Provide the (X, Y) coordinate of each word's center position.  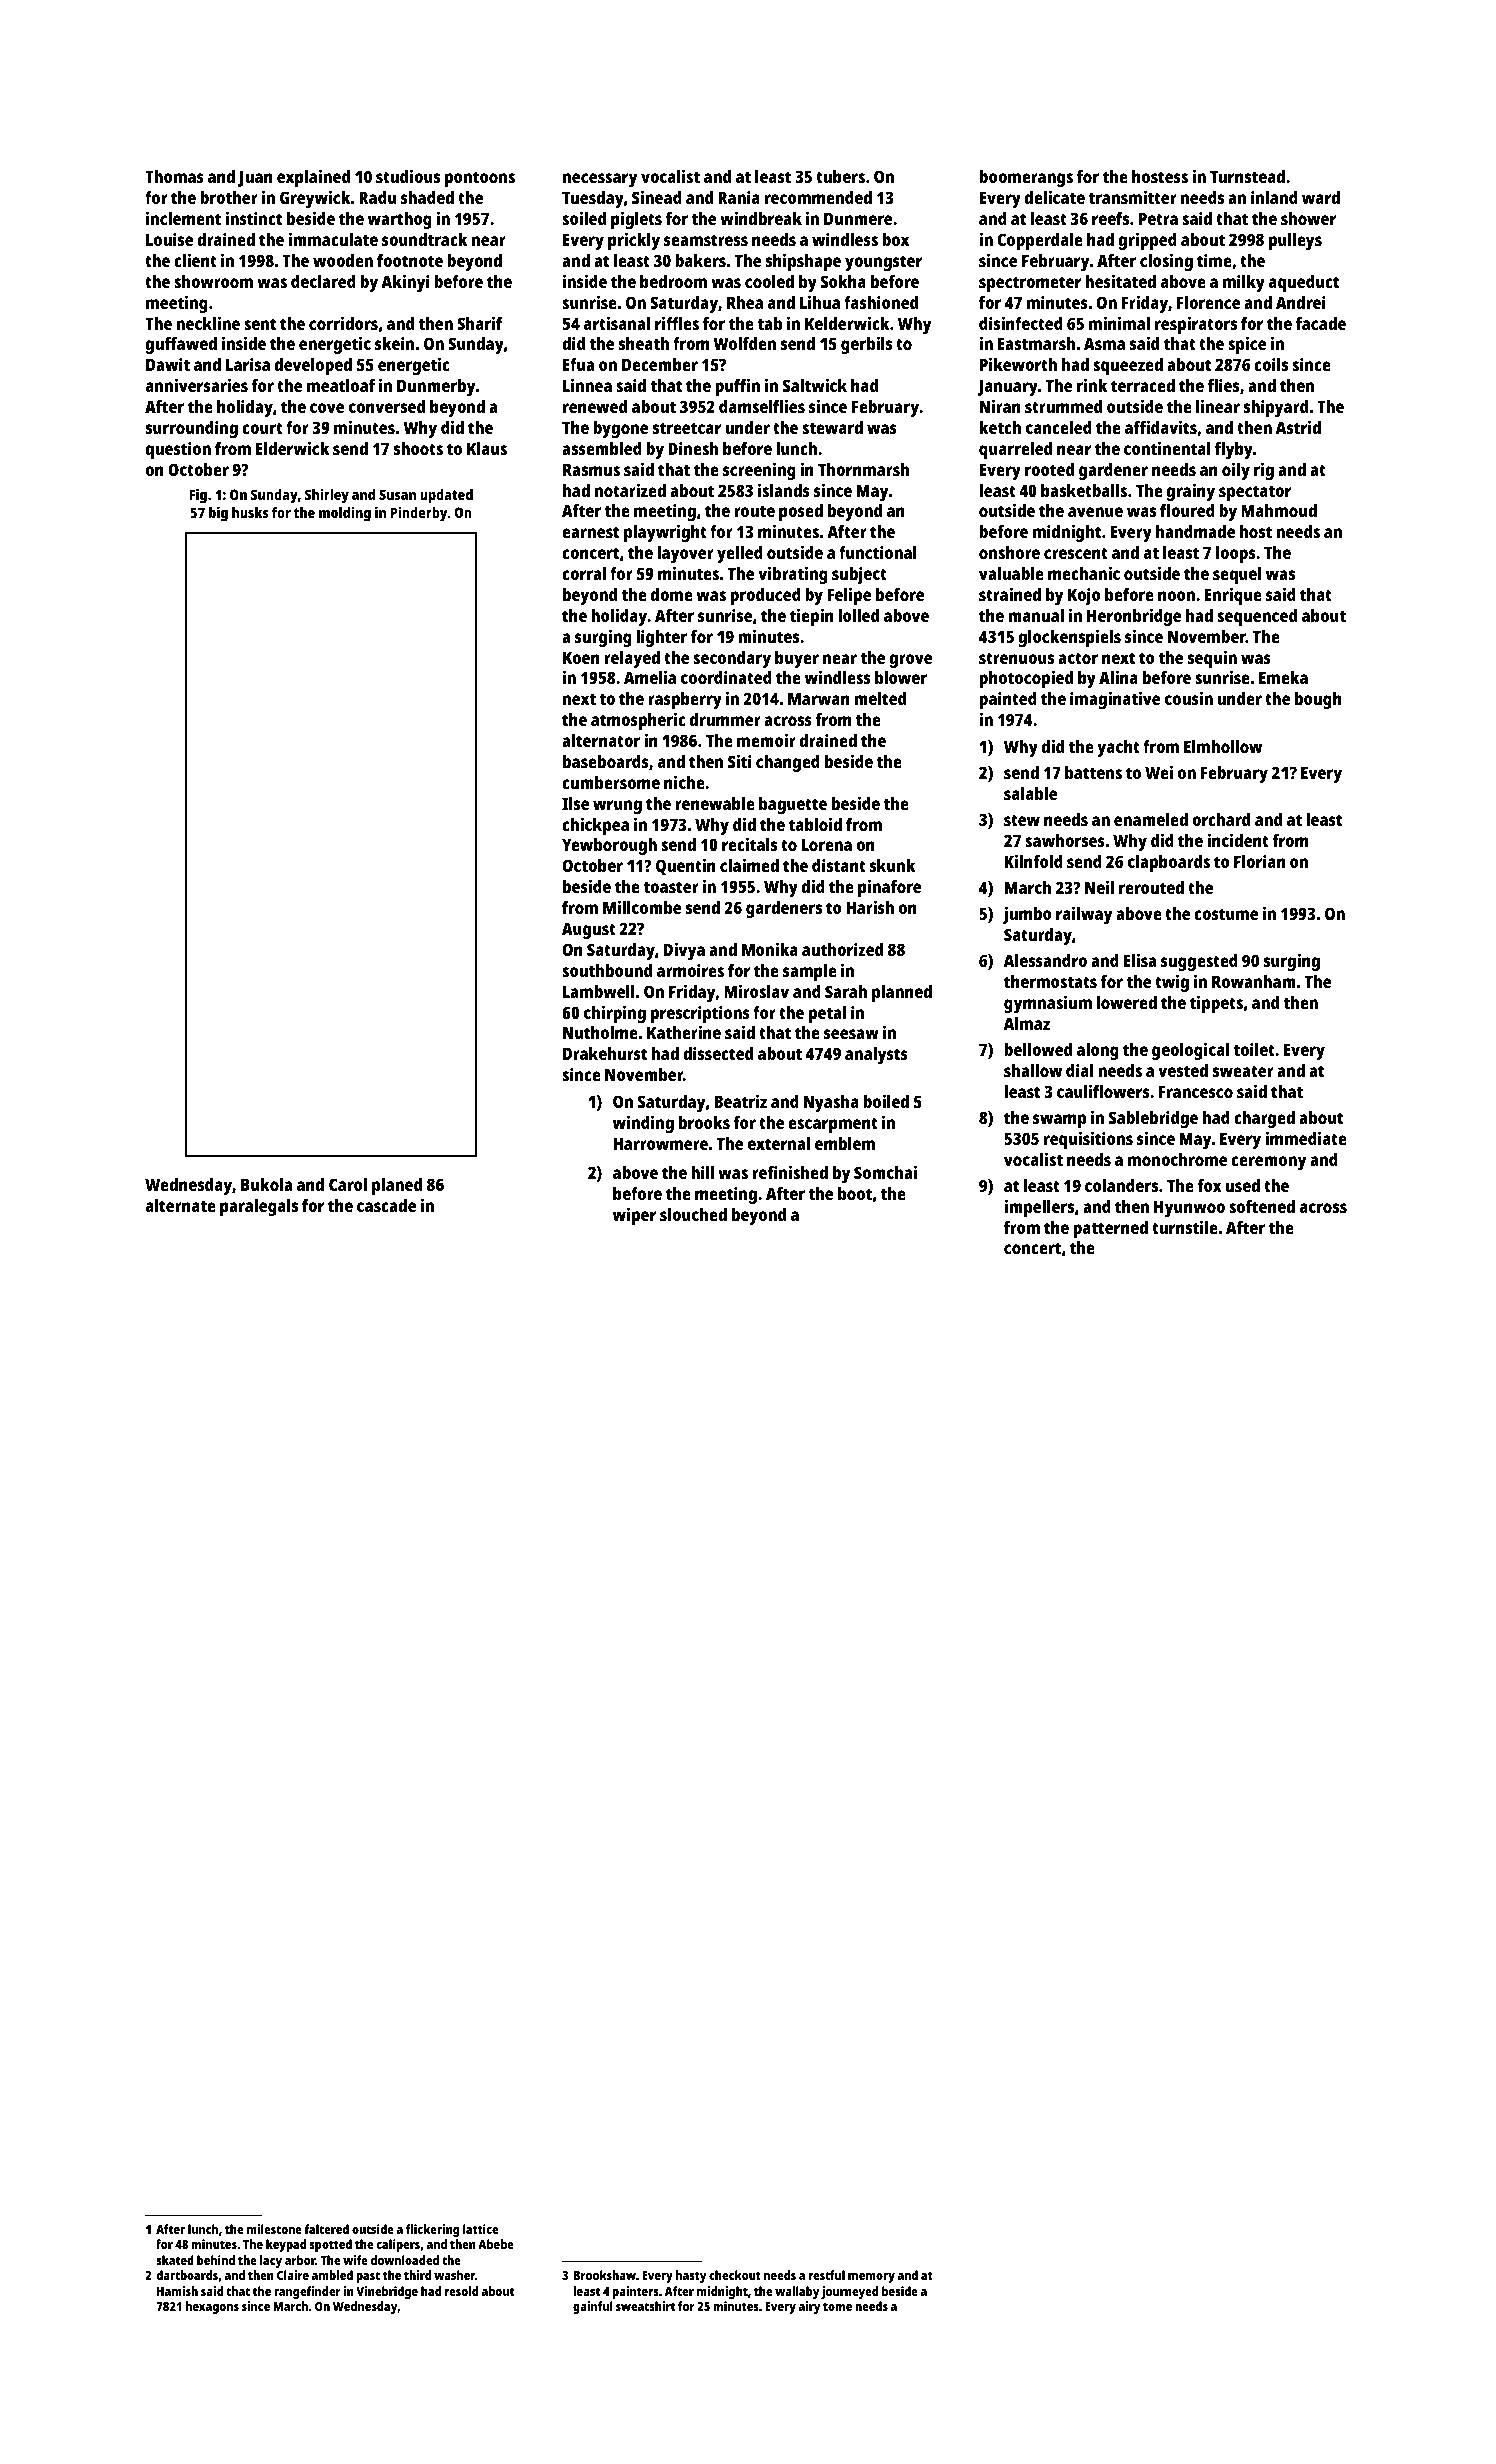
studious (408, 176)
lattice (480, 2229)
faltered (327, 2229)
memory (871, 2278)
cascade (386, 1205)
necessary (600, 180)
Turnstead (1247, 176)
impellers (1039, 1208)
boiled (886, 1101)
